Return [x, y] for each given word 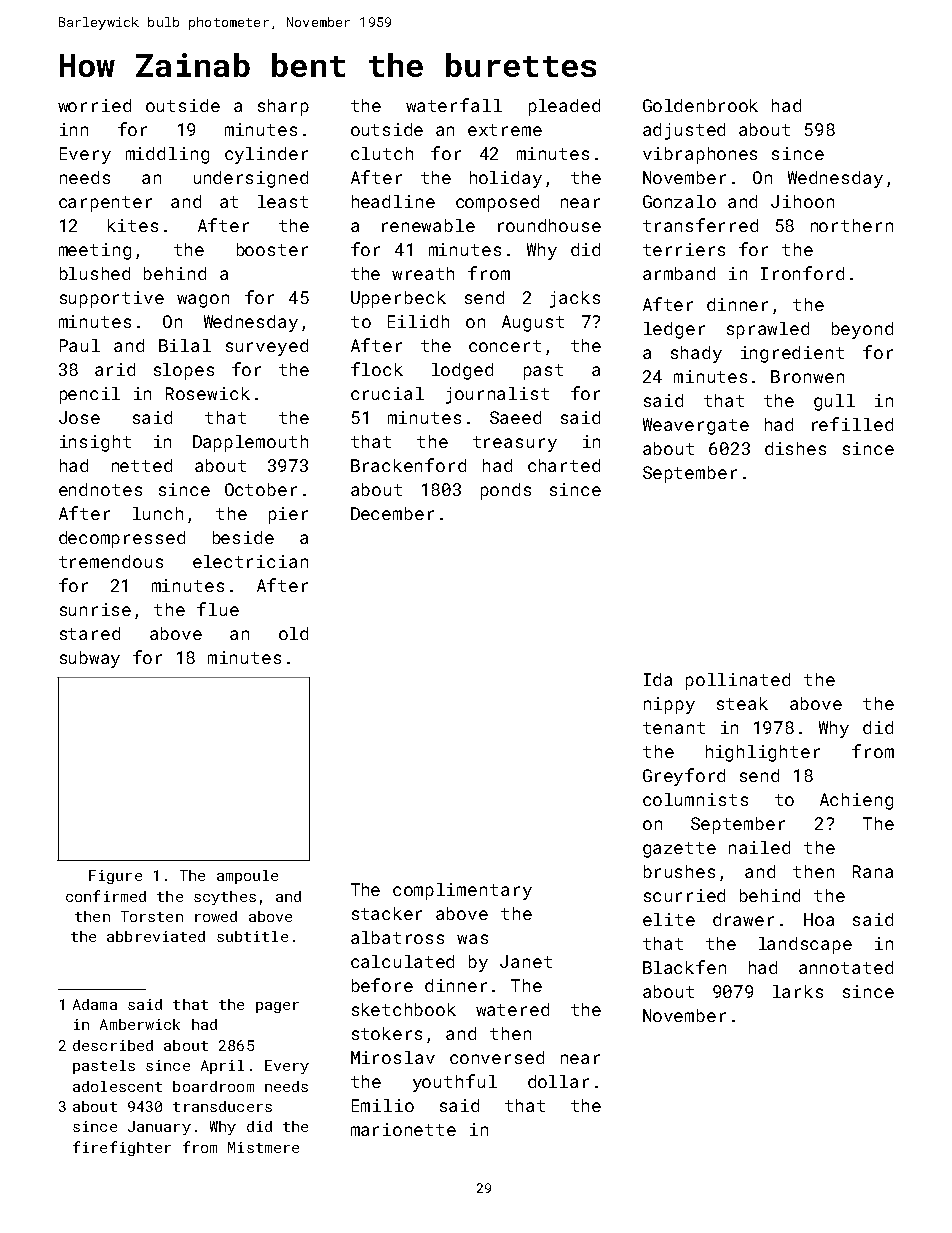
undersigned [251, 179]
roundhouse [549, 225]
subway [90, 659]
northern [852, 225]
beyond [862, 330]
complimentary [462, 891]
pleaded [564, 107]
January [159, 1128]
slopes [184, 371]
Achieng [856, 801]
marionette [403, 1129]
